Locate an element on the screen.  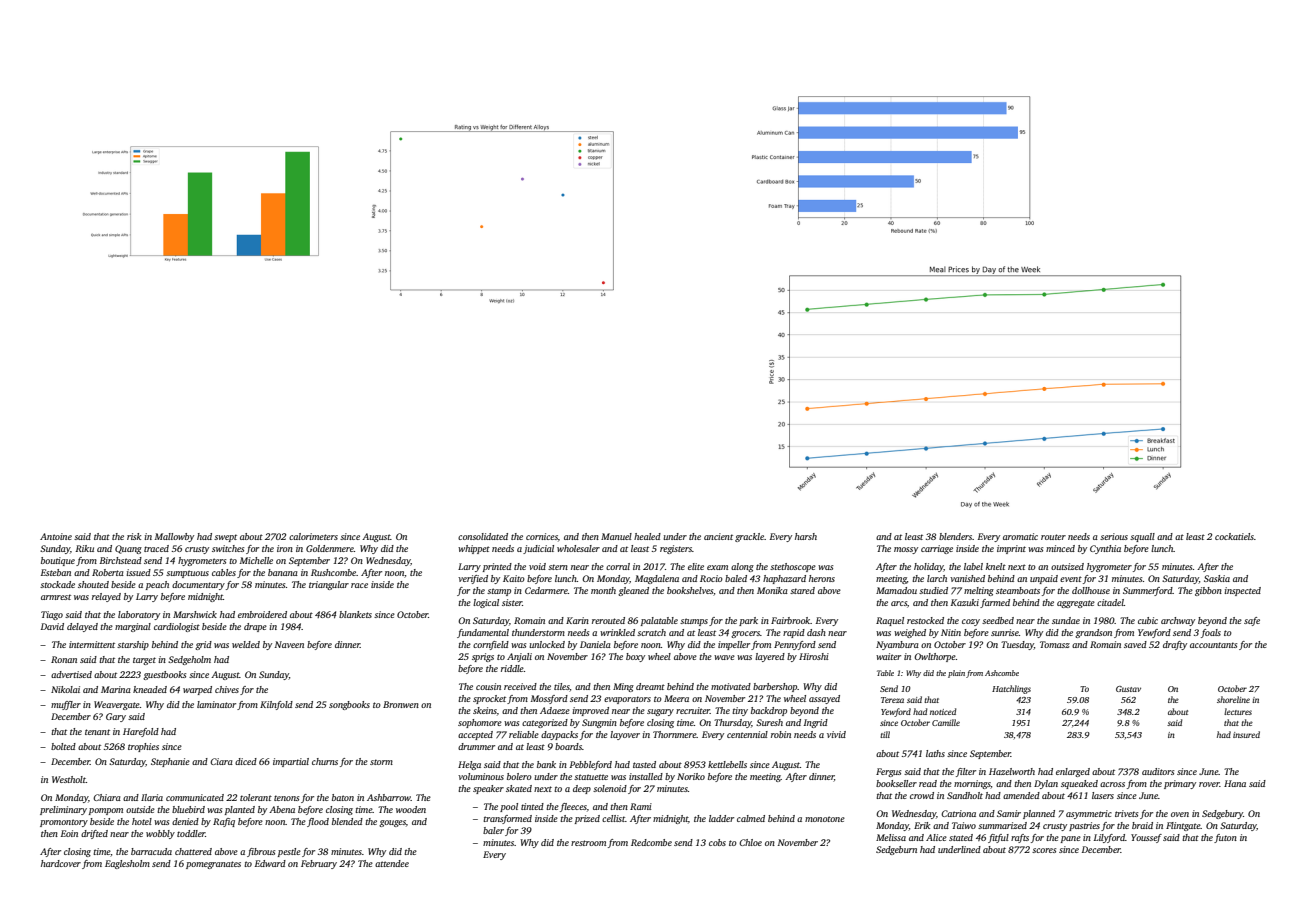
solenoid is located at coordinates (610, 788).
